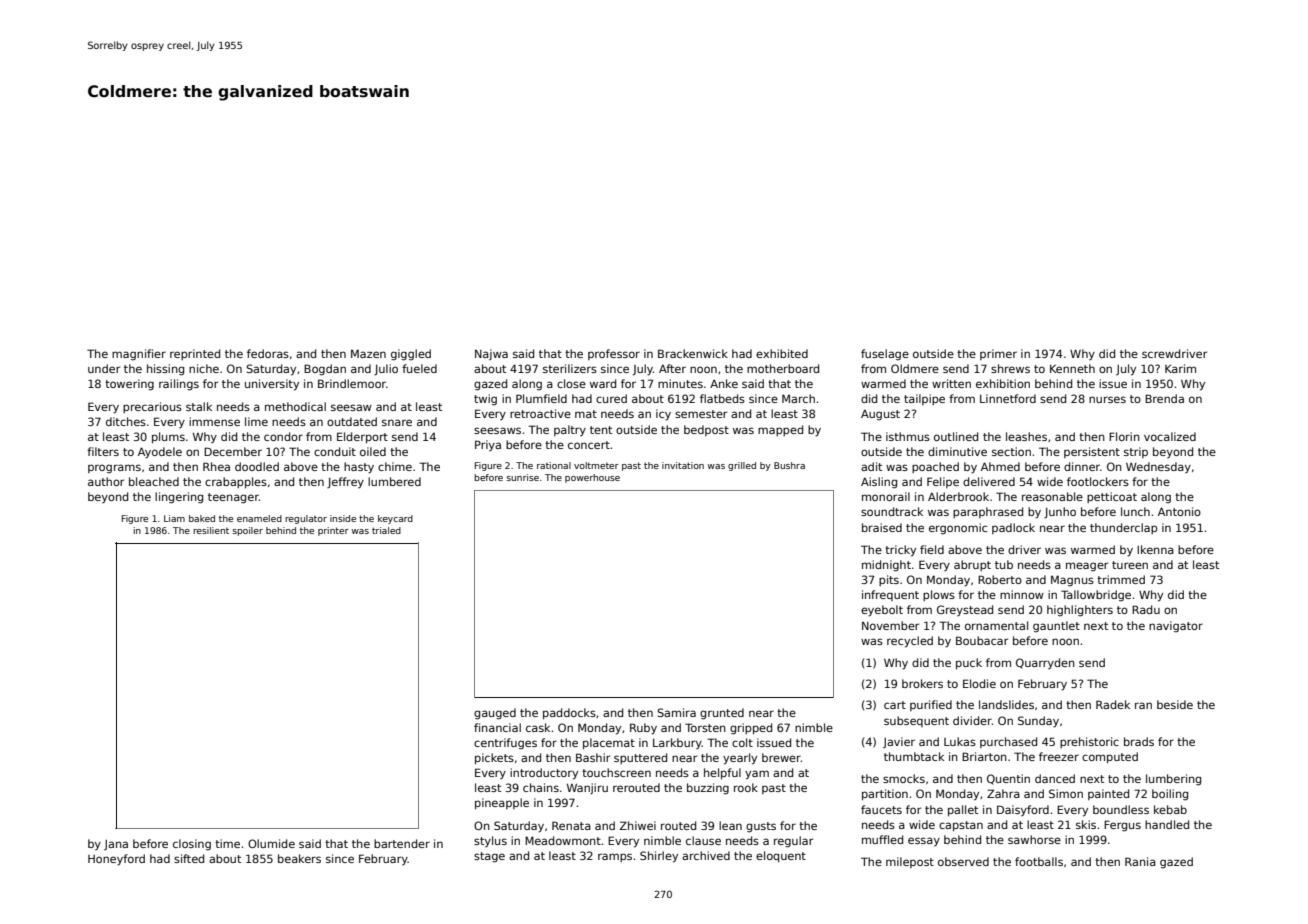 This page has height=924, width=1308. What do you see at coordinates (693, 353) in the page?
I see `Brackenwick` at bounding box center [693, 353].
